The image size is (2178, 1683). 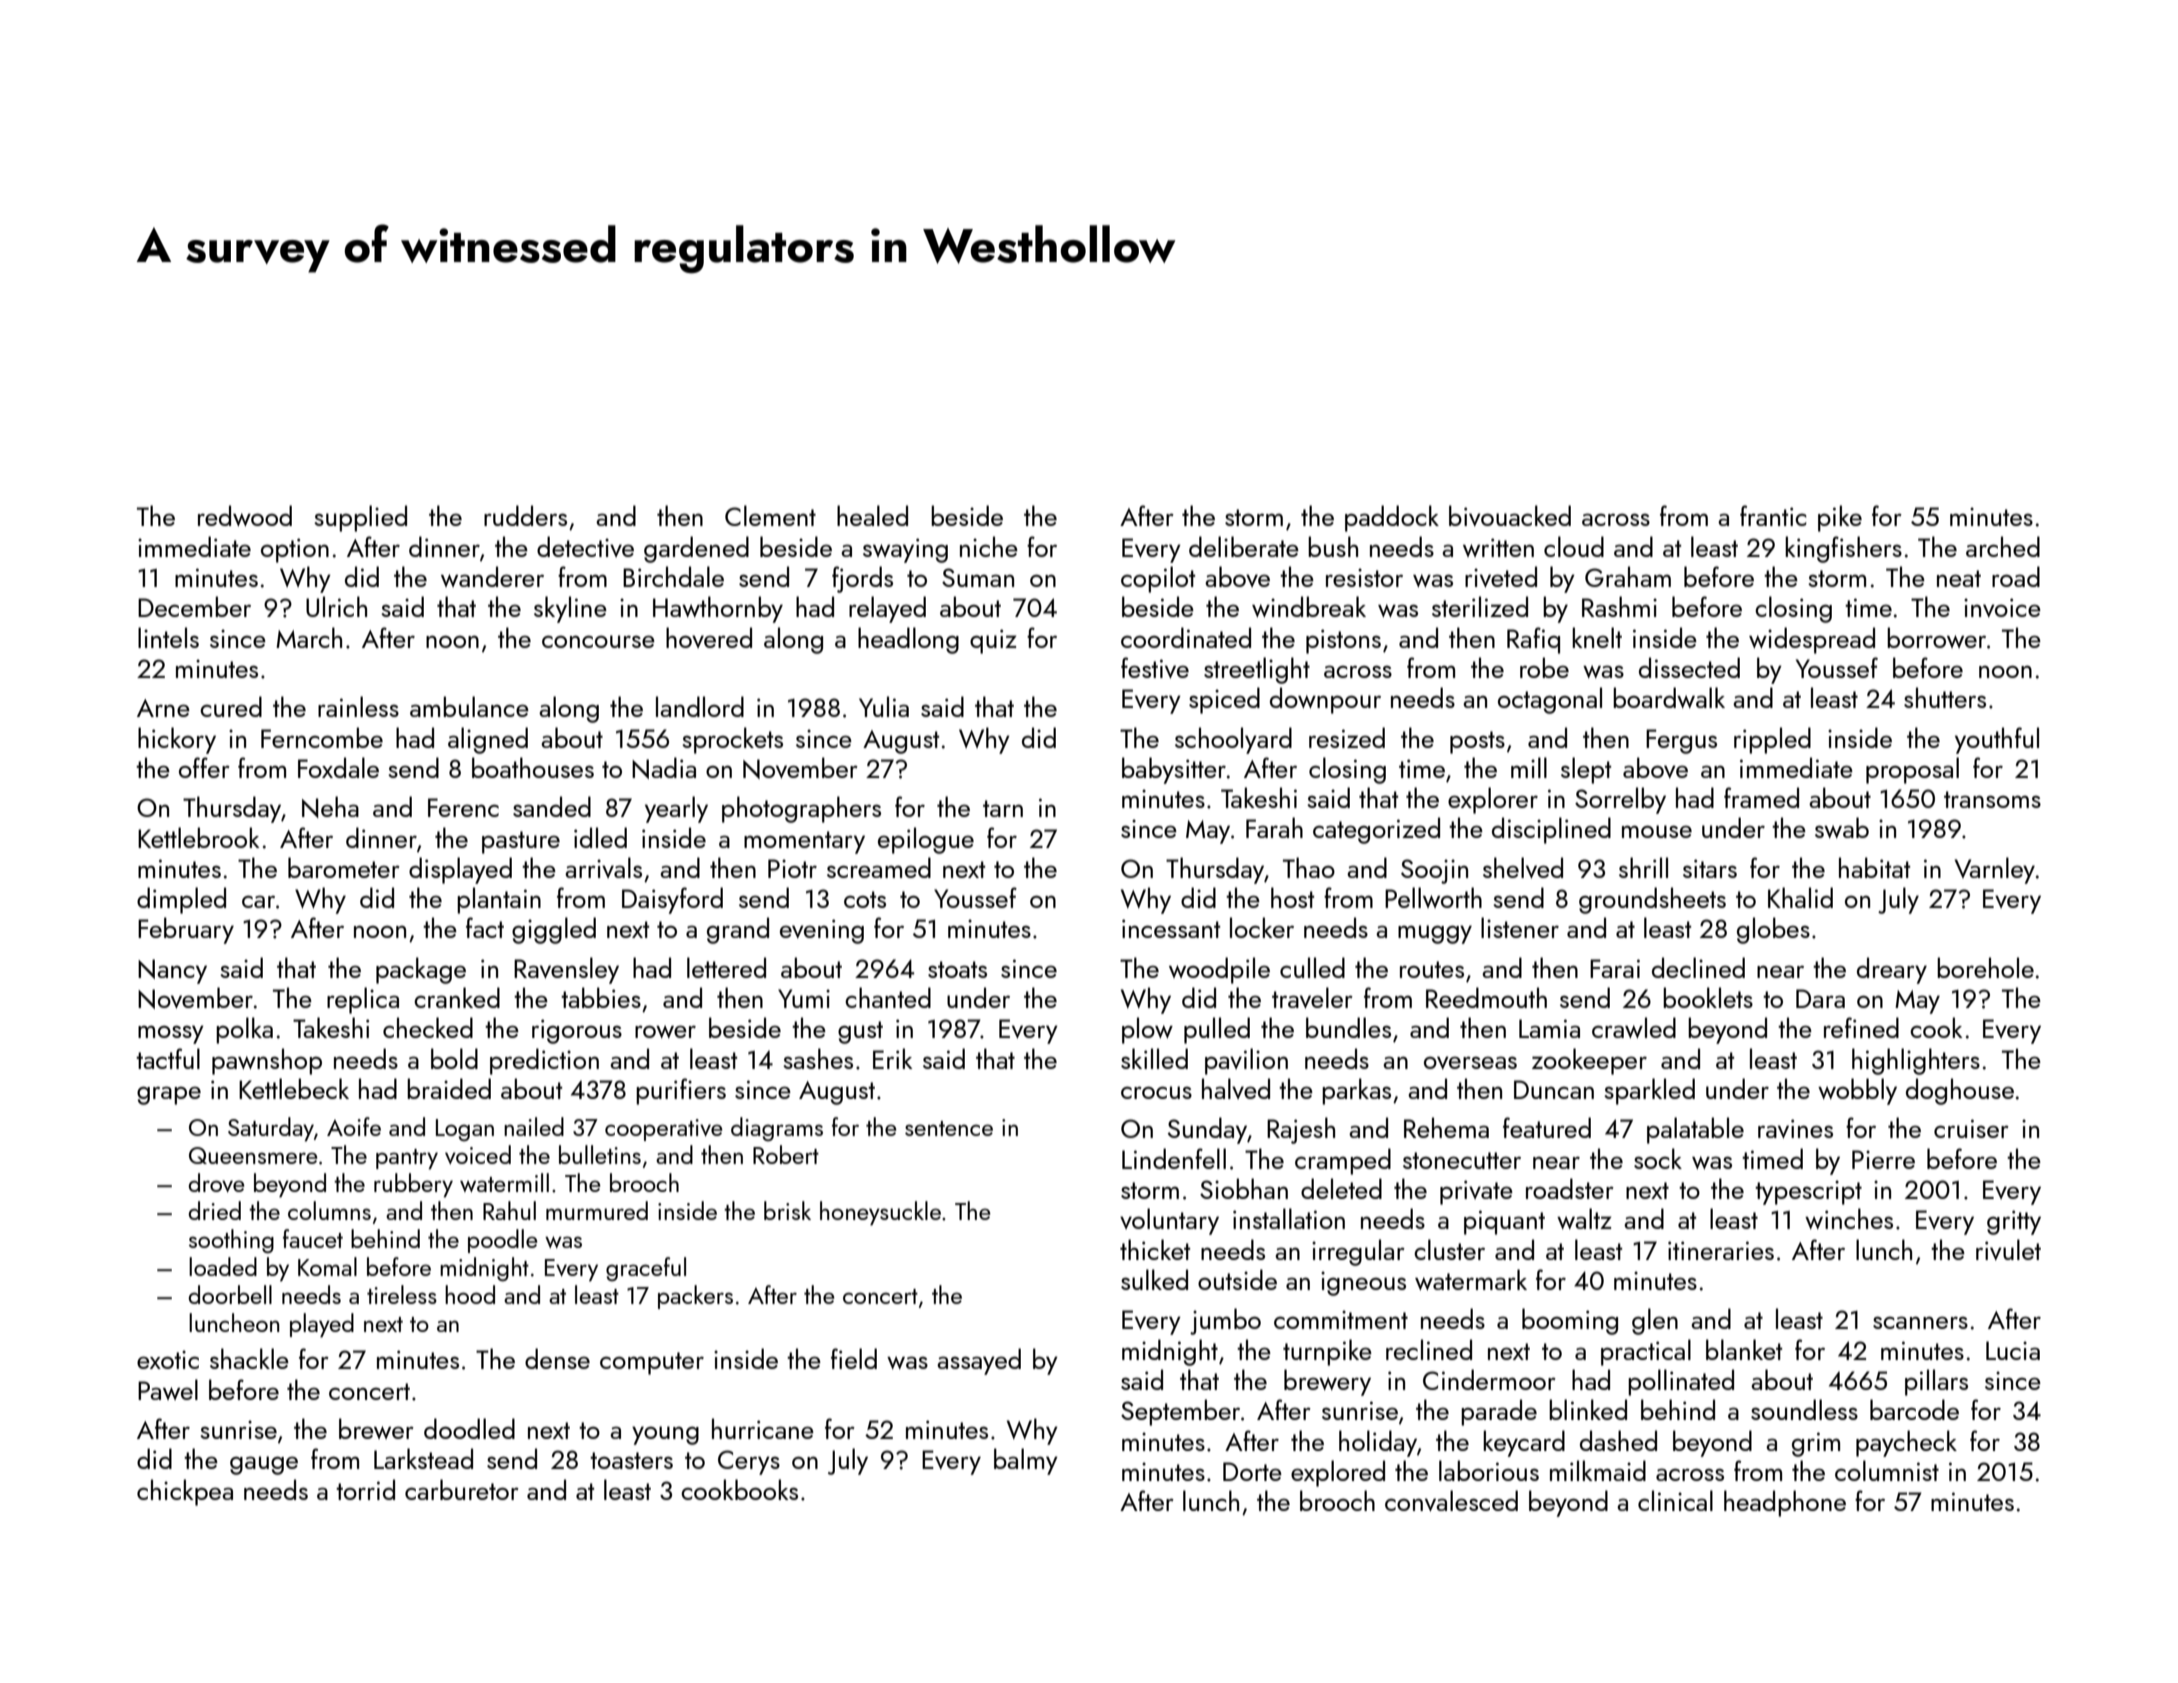 What do you see at coordinates (1618, 1440) in the document?
I see `dashed` at bounding box center [1618, 1440].
